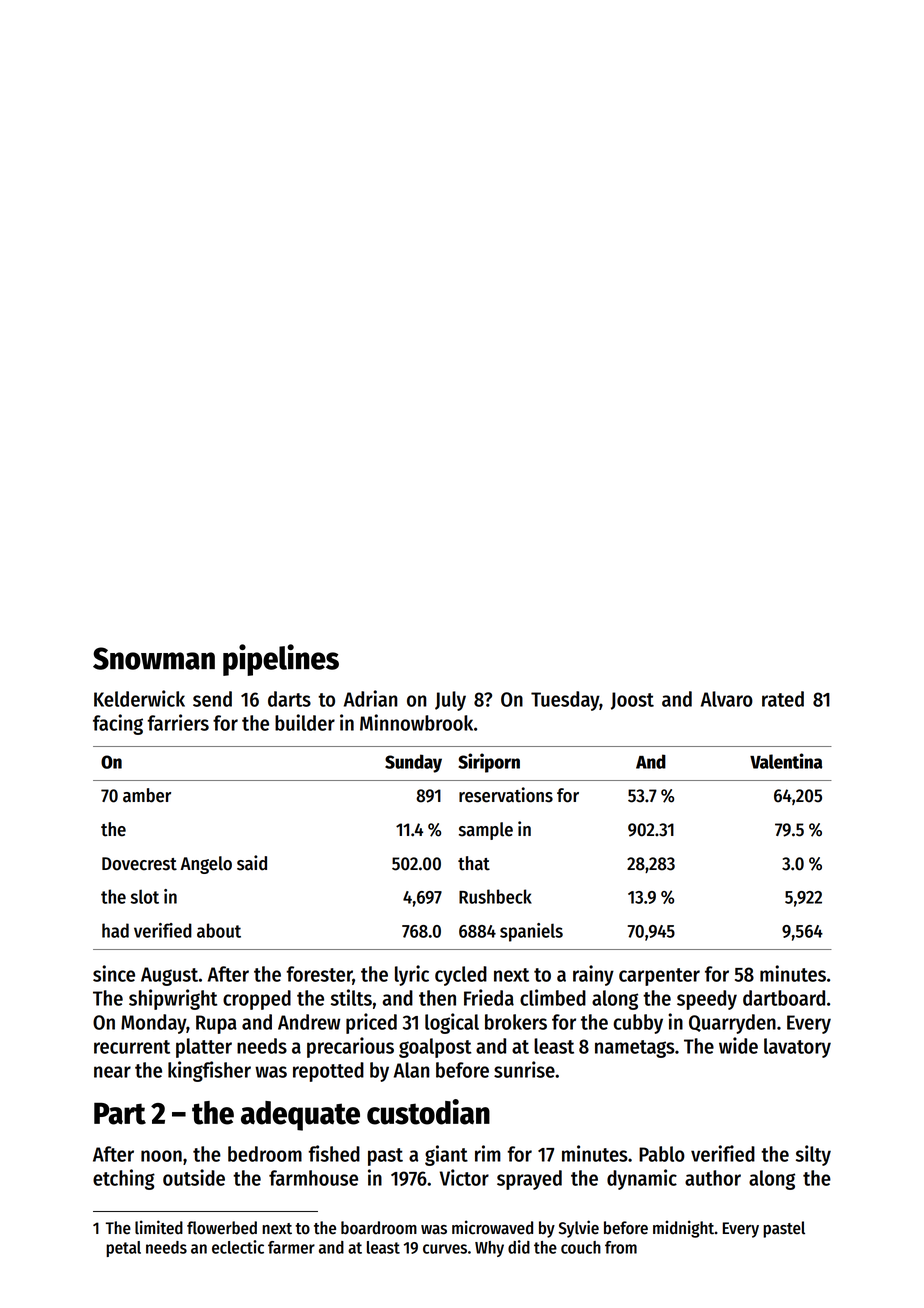 The height and width of the screenshot is (1308, 924). What do you see at coordinates (435, 1048) in the screenshot?
I see `goalpost` at bounding box center [435, 1048].
